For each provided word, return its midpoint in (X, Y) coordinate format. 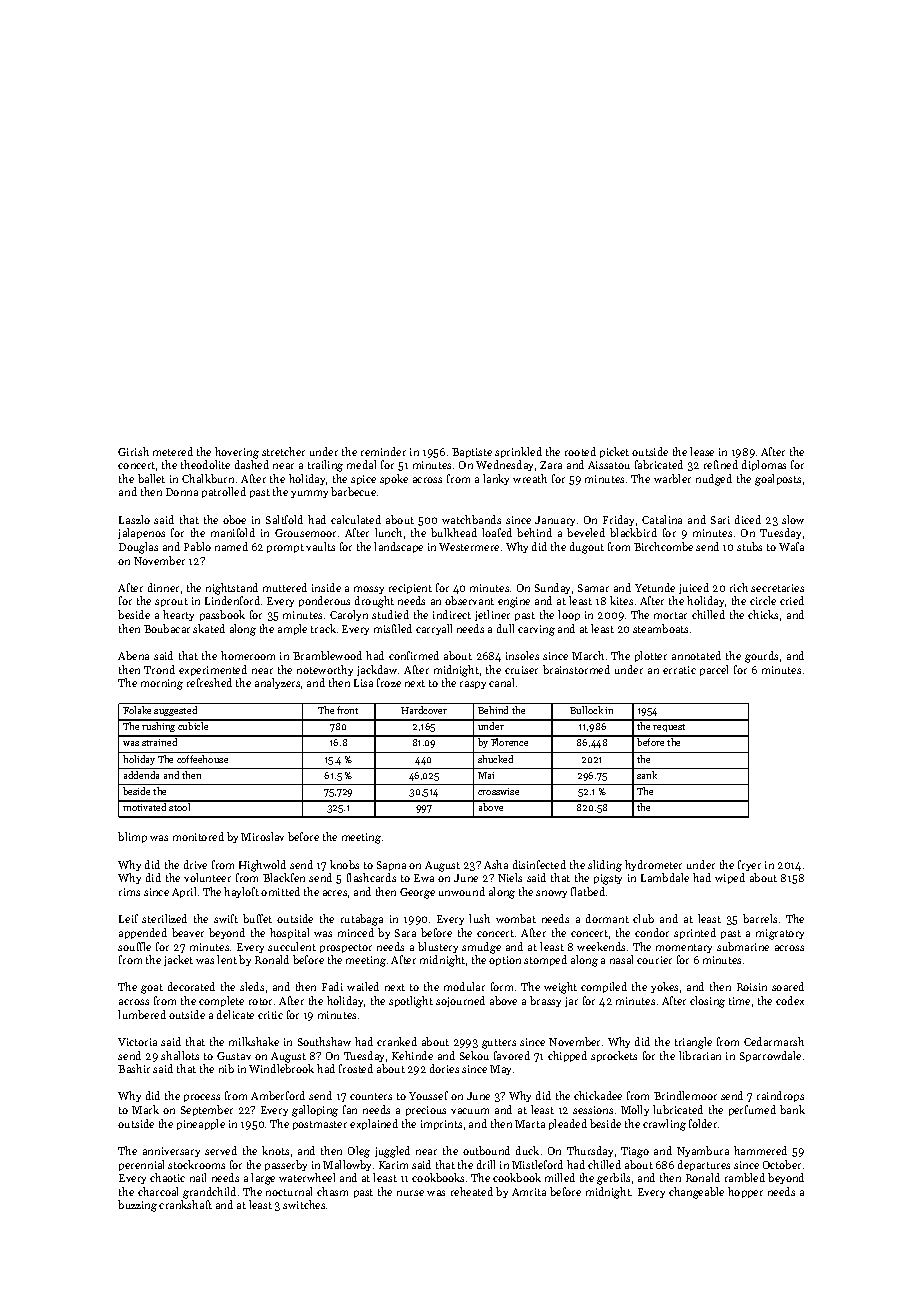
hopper (745, 1192)
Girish (133, 451)
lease (702, 451)
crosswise (498, 791)
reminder (383, 451)
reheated (472, 1191)
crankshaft (185, 1204)
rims (129, 892)
